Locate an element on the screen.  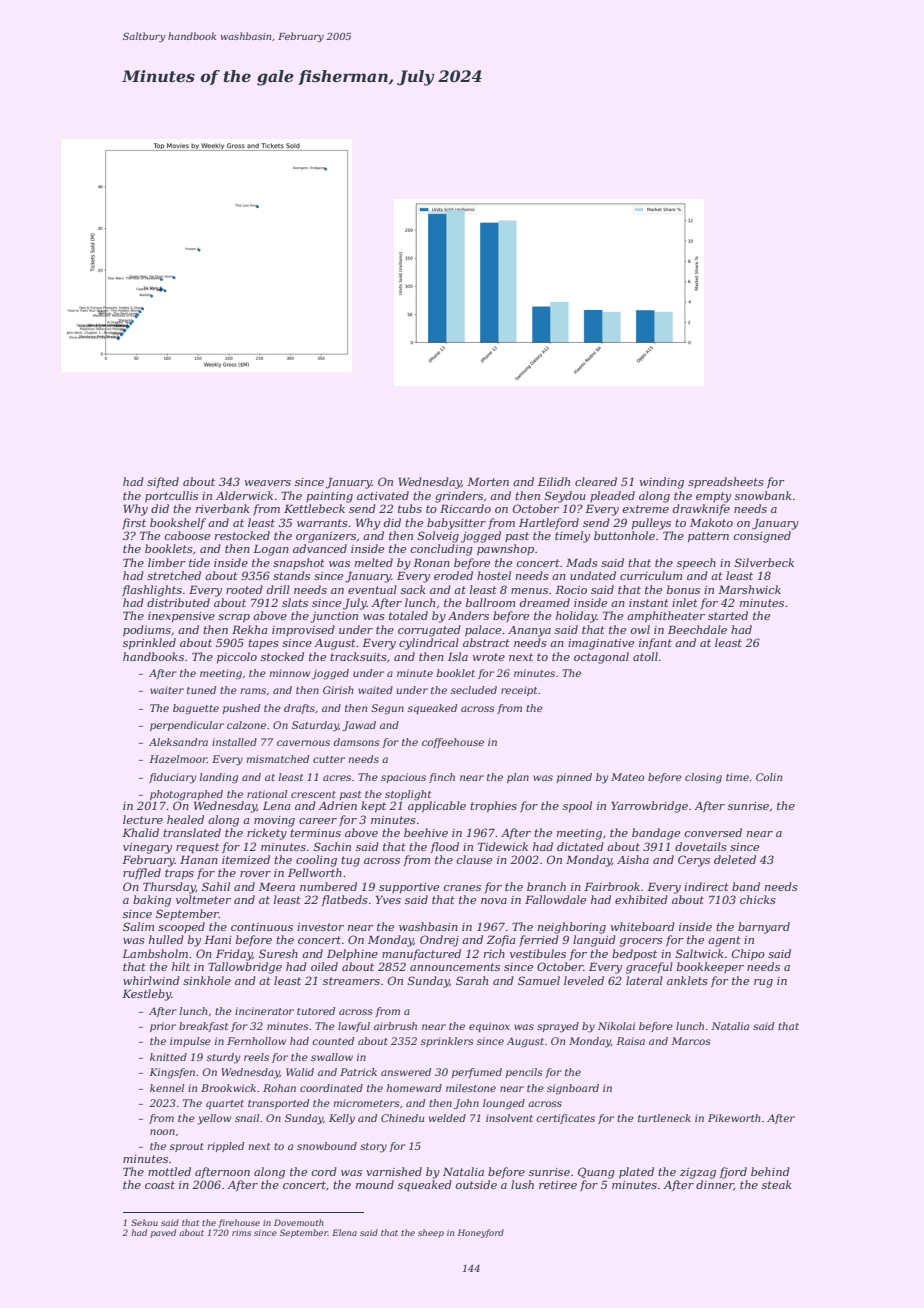
Tallowbridge is located at coordinates (245, 968).
